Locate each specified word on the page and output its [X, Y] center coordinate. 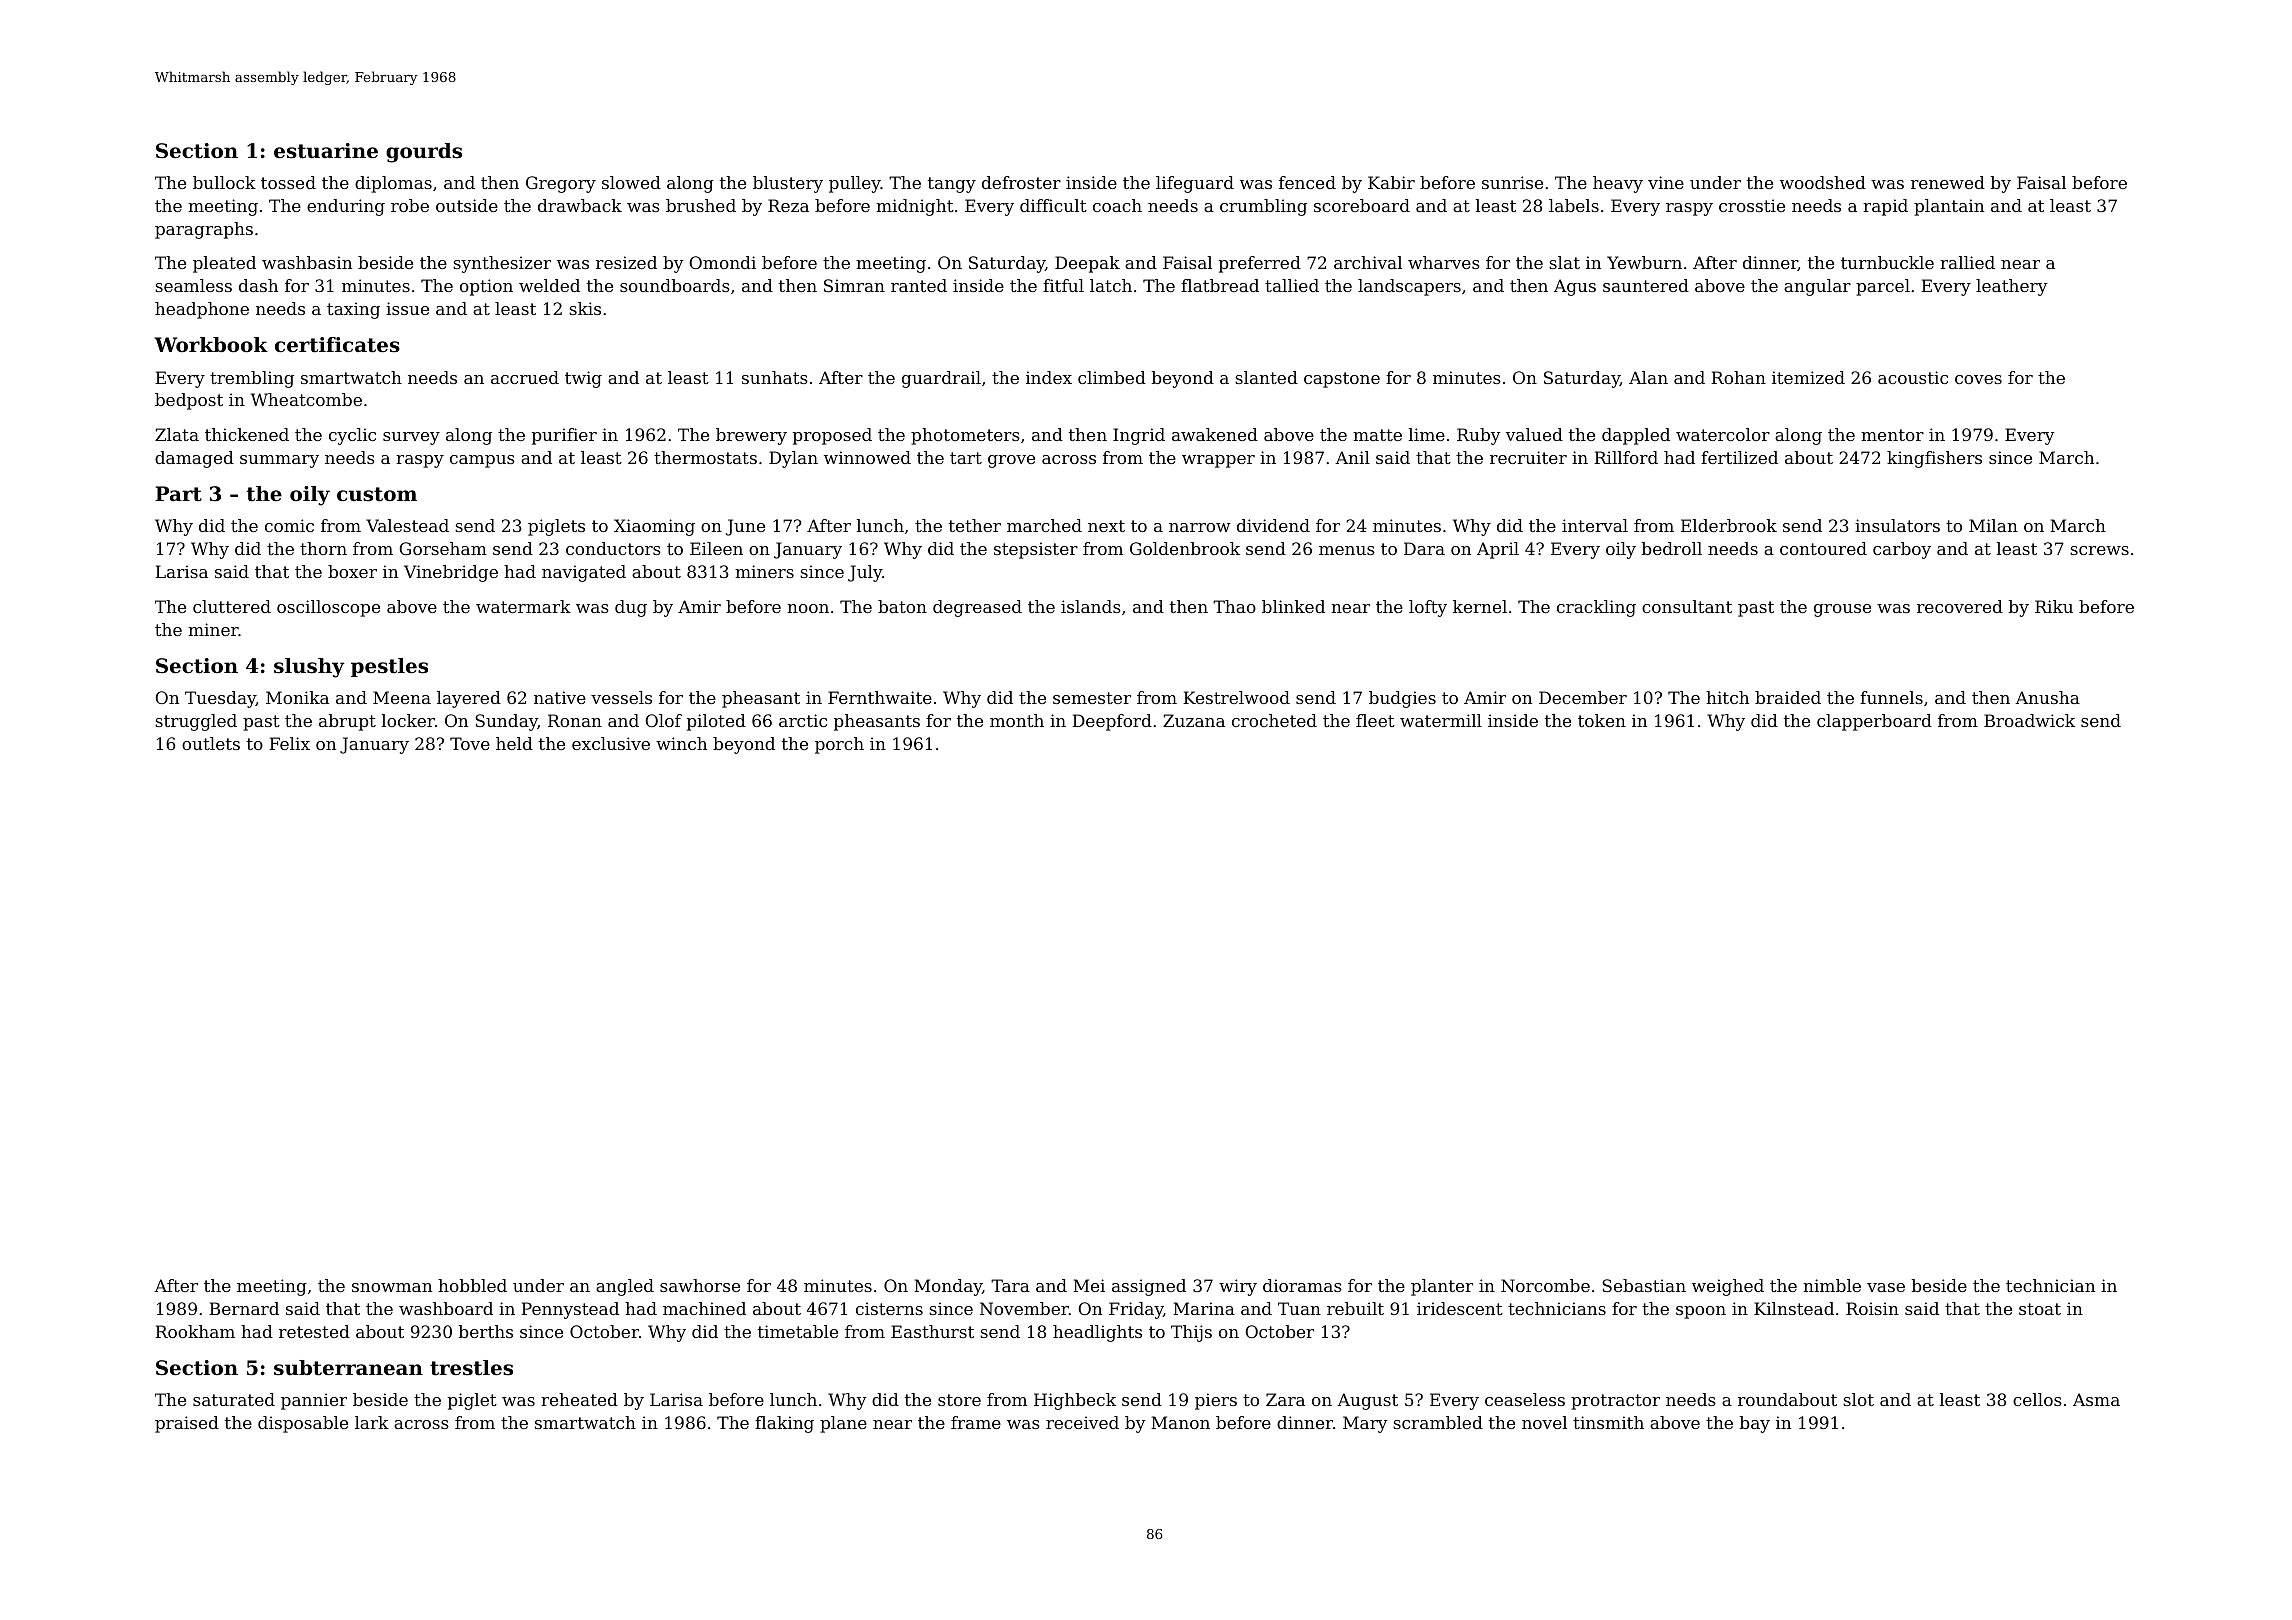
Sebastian [1644, 1285]
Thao [1234, 606]
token [1602, 720]
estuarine [326, 151]
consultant [1687, 606]
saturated [234, 1399]
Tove [470, 743]
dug [631, 608]
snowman [392, 1287]
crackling [1596, 608]
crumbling [1263, 207]
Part [178, 494]
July [865, 573]
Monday [948, 1287]
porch [839, 745]
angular [1817, 287]
